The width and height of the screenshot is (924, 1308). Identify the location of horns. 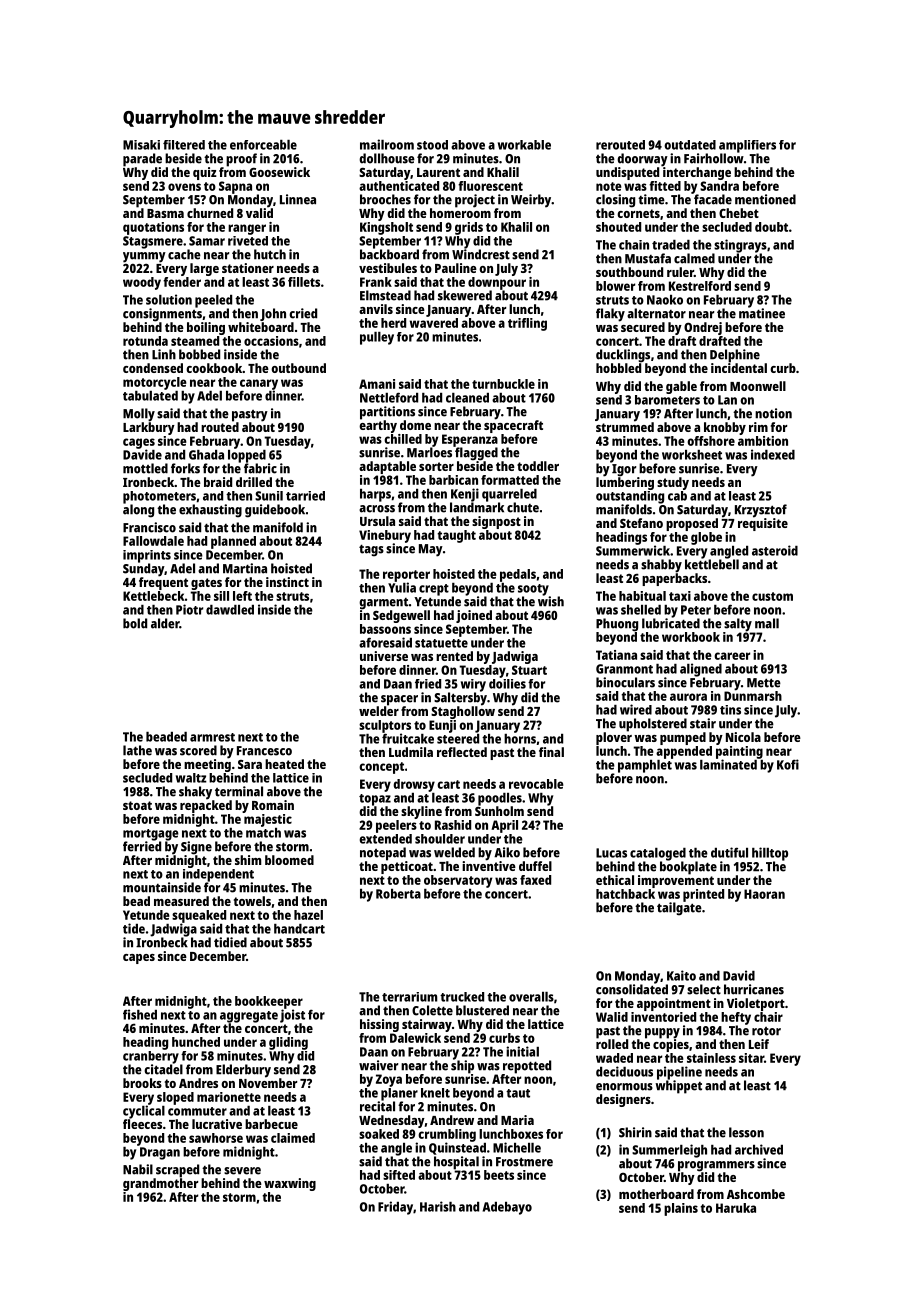
(520, 739).
